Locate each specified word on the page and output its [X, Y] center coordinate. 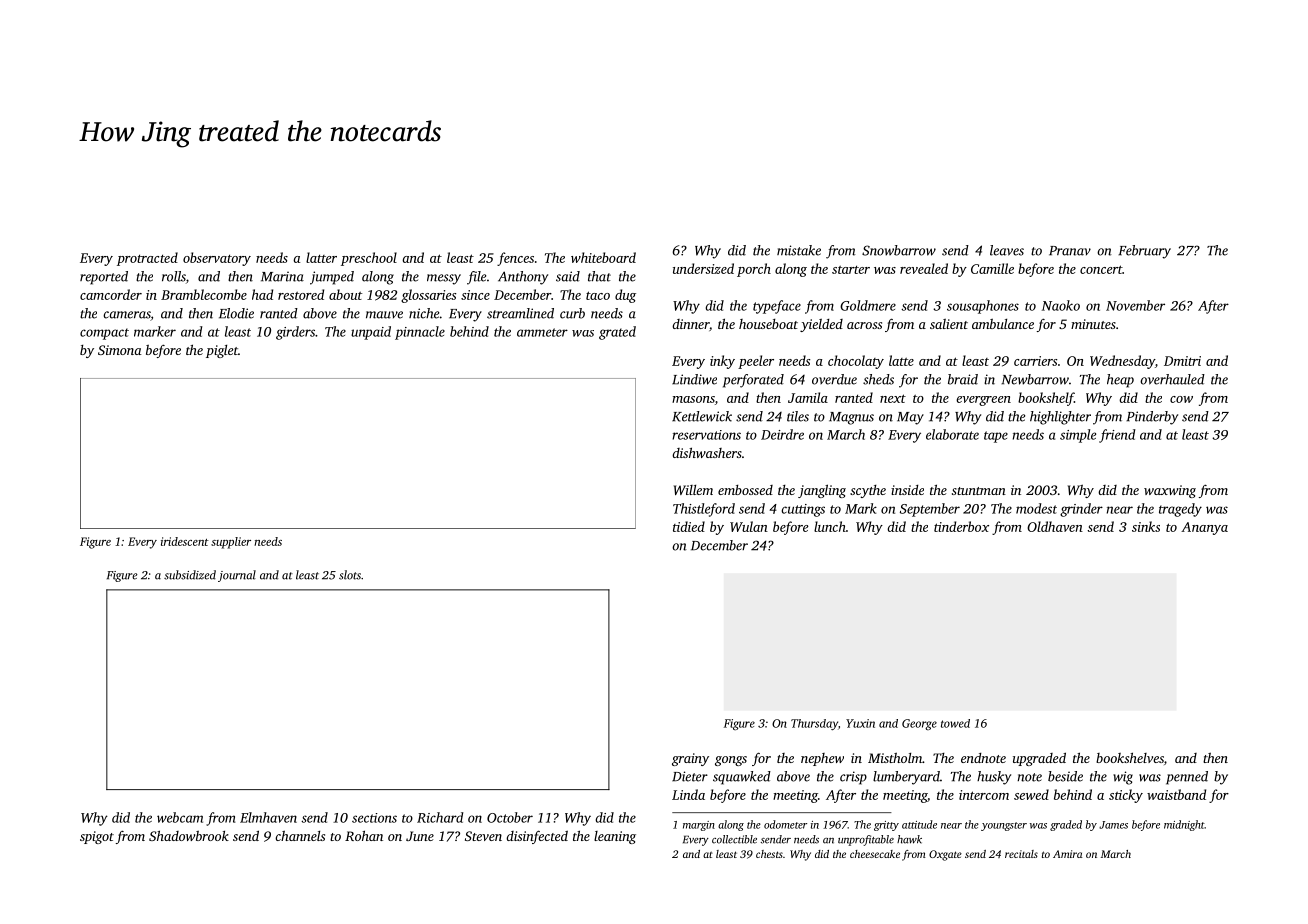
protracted [147, 259]
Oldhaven [1055, 526]
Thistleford [704, 510]
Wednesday [1122, 362]
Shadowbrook [189, 835]
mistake [799, 250]
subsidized [190, 575]
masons [693, 399]
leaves [1007, 250]
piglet [222, 351]
